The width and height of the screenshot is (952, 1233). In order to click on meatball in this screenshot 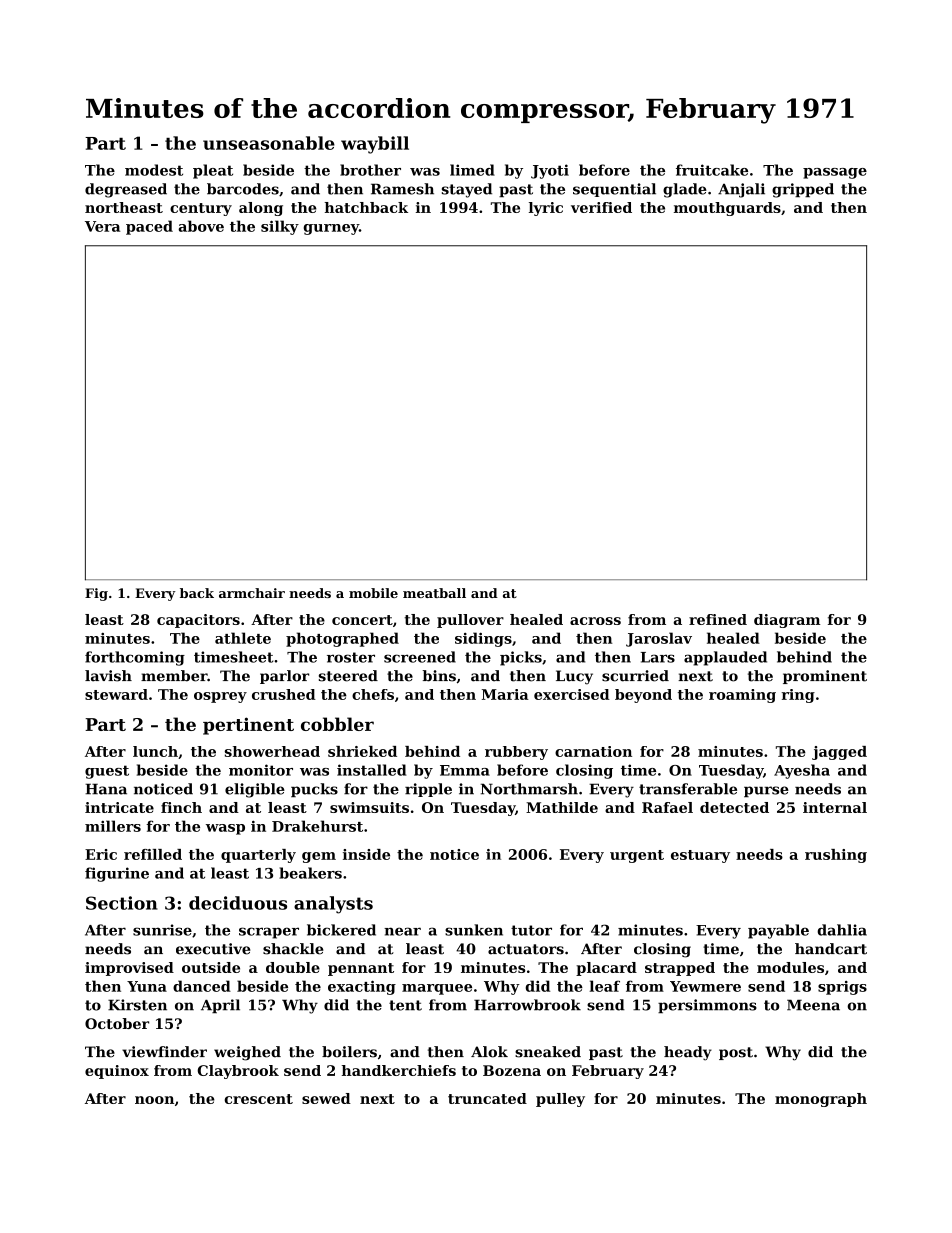, I will do `click(434, 593)`.
